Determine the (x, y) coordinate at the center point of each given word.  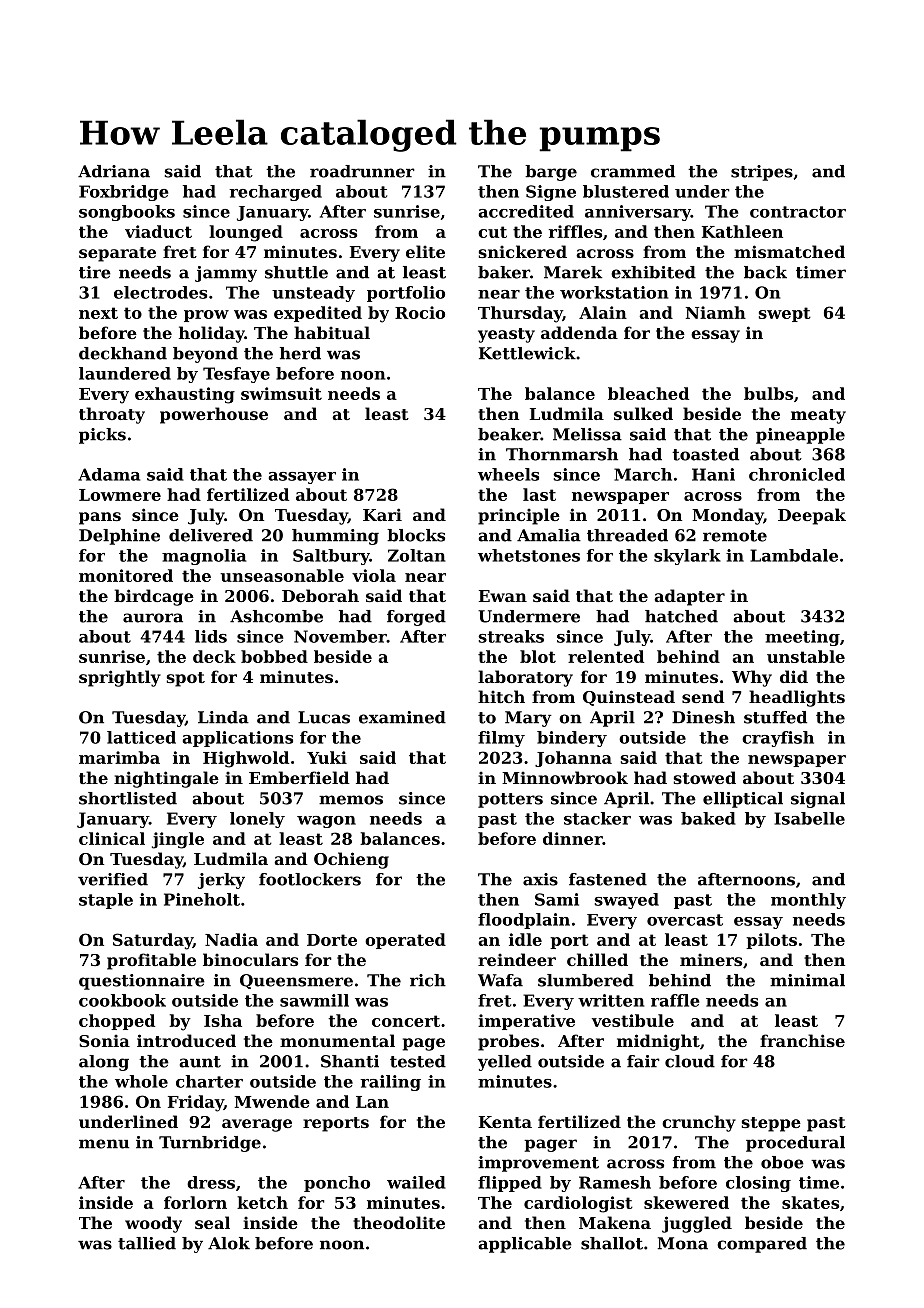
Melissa (587, 434)
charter (209, 1081)
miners (711, 959)
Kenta (505, 1122)
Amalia (549, 535)
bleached (648, 393)
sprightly (120, 678)
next (98, 313)
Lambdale (794, 555)
